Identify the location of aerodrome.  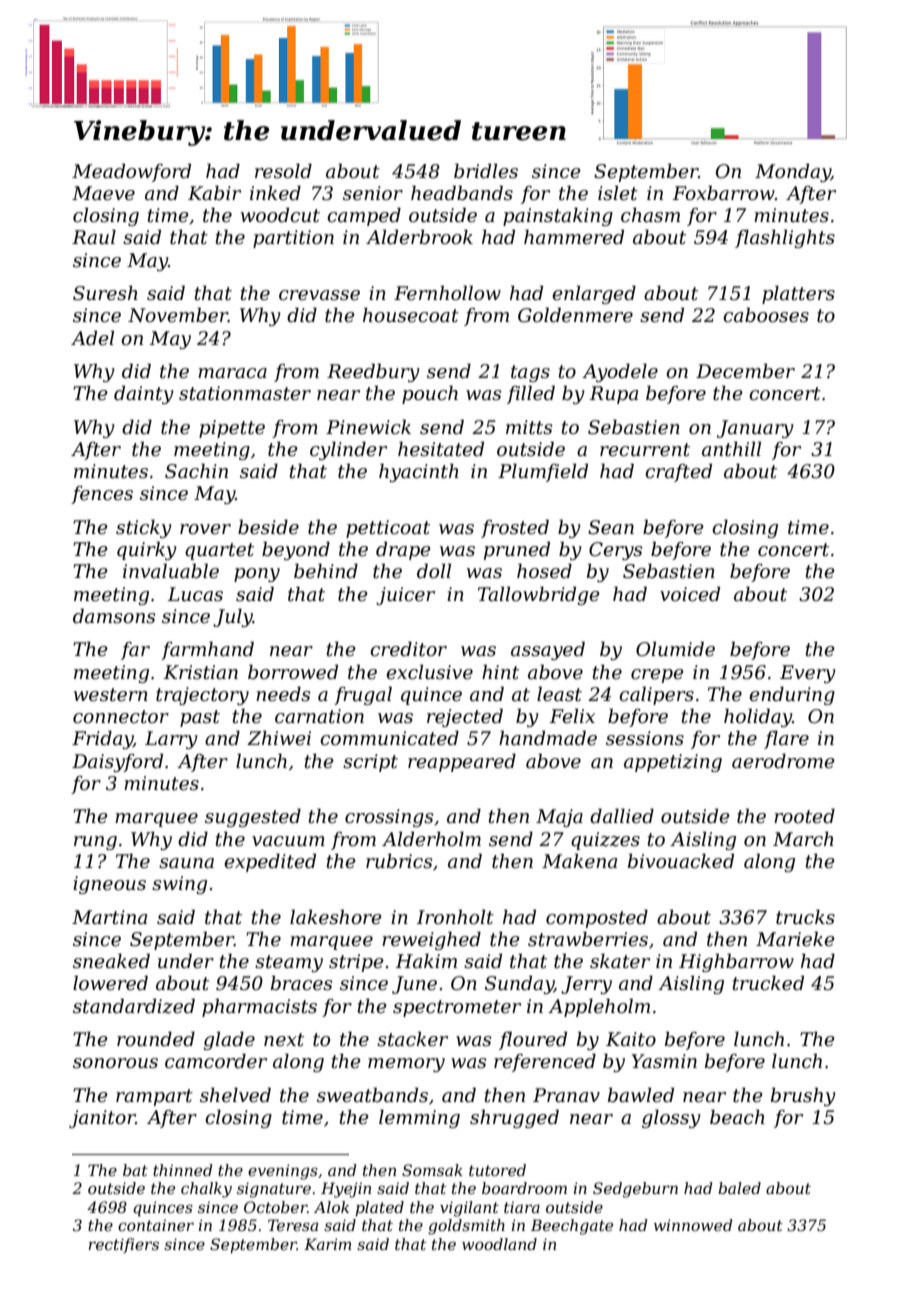
(783, 761).
